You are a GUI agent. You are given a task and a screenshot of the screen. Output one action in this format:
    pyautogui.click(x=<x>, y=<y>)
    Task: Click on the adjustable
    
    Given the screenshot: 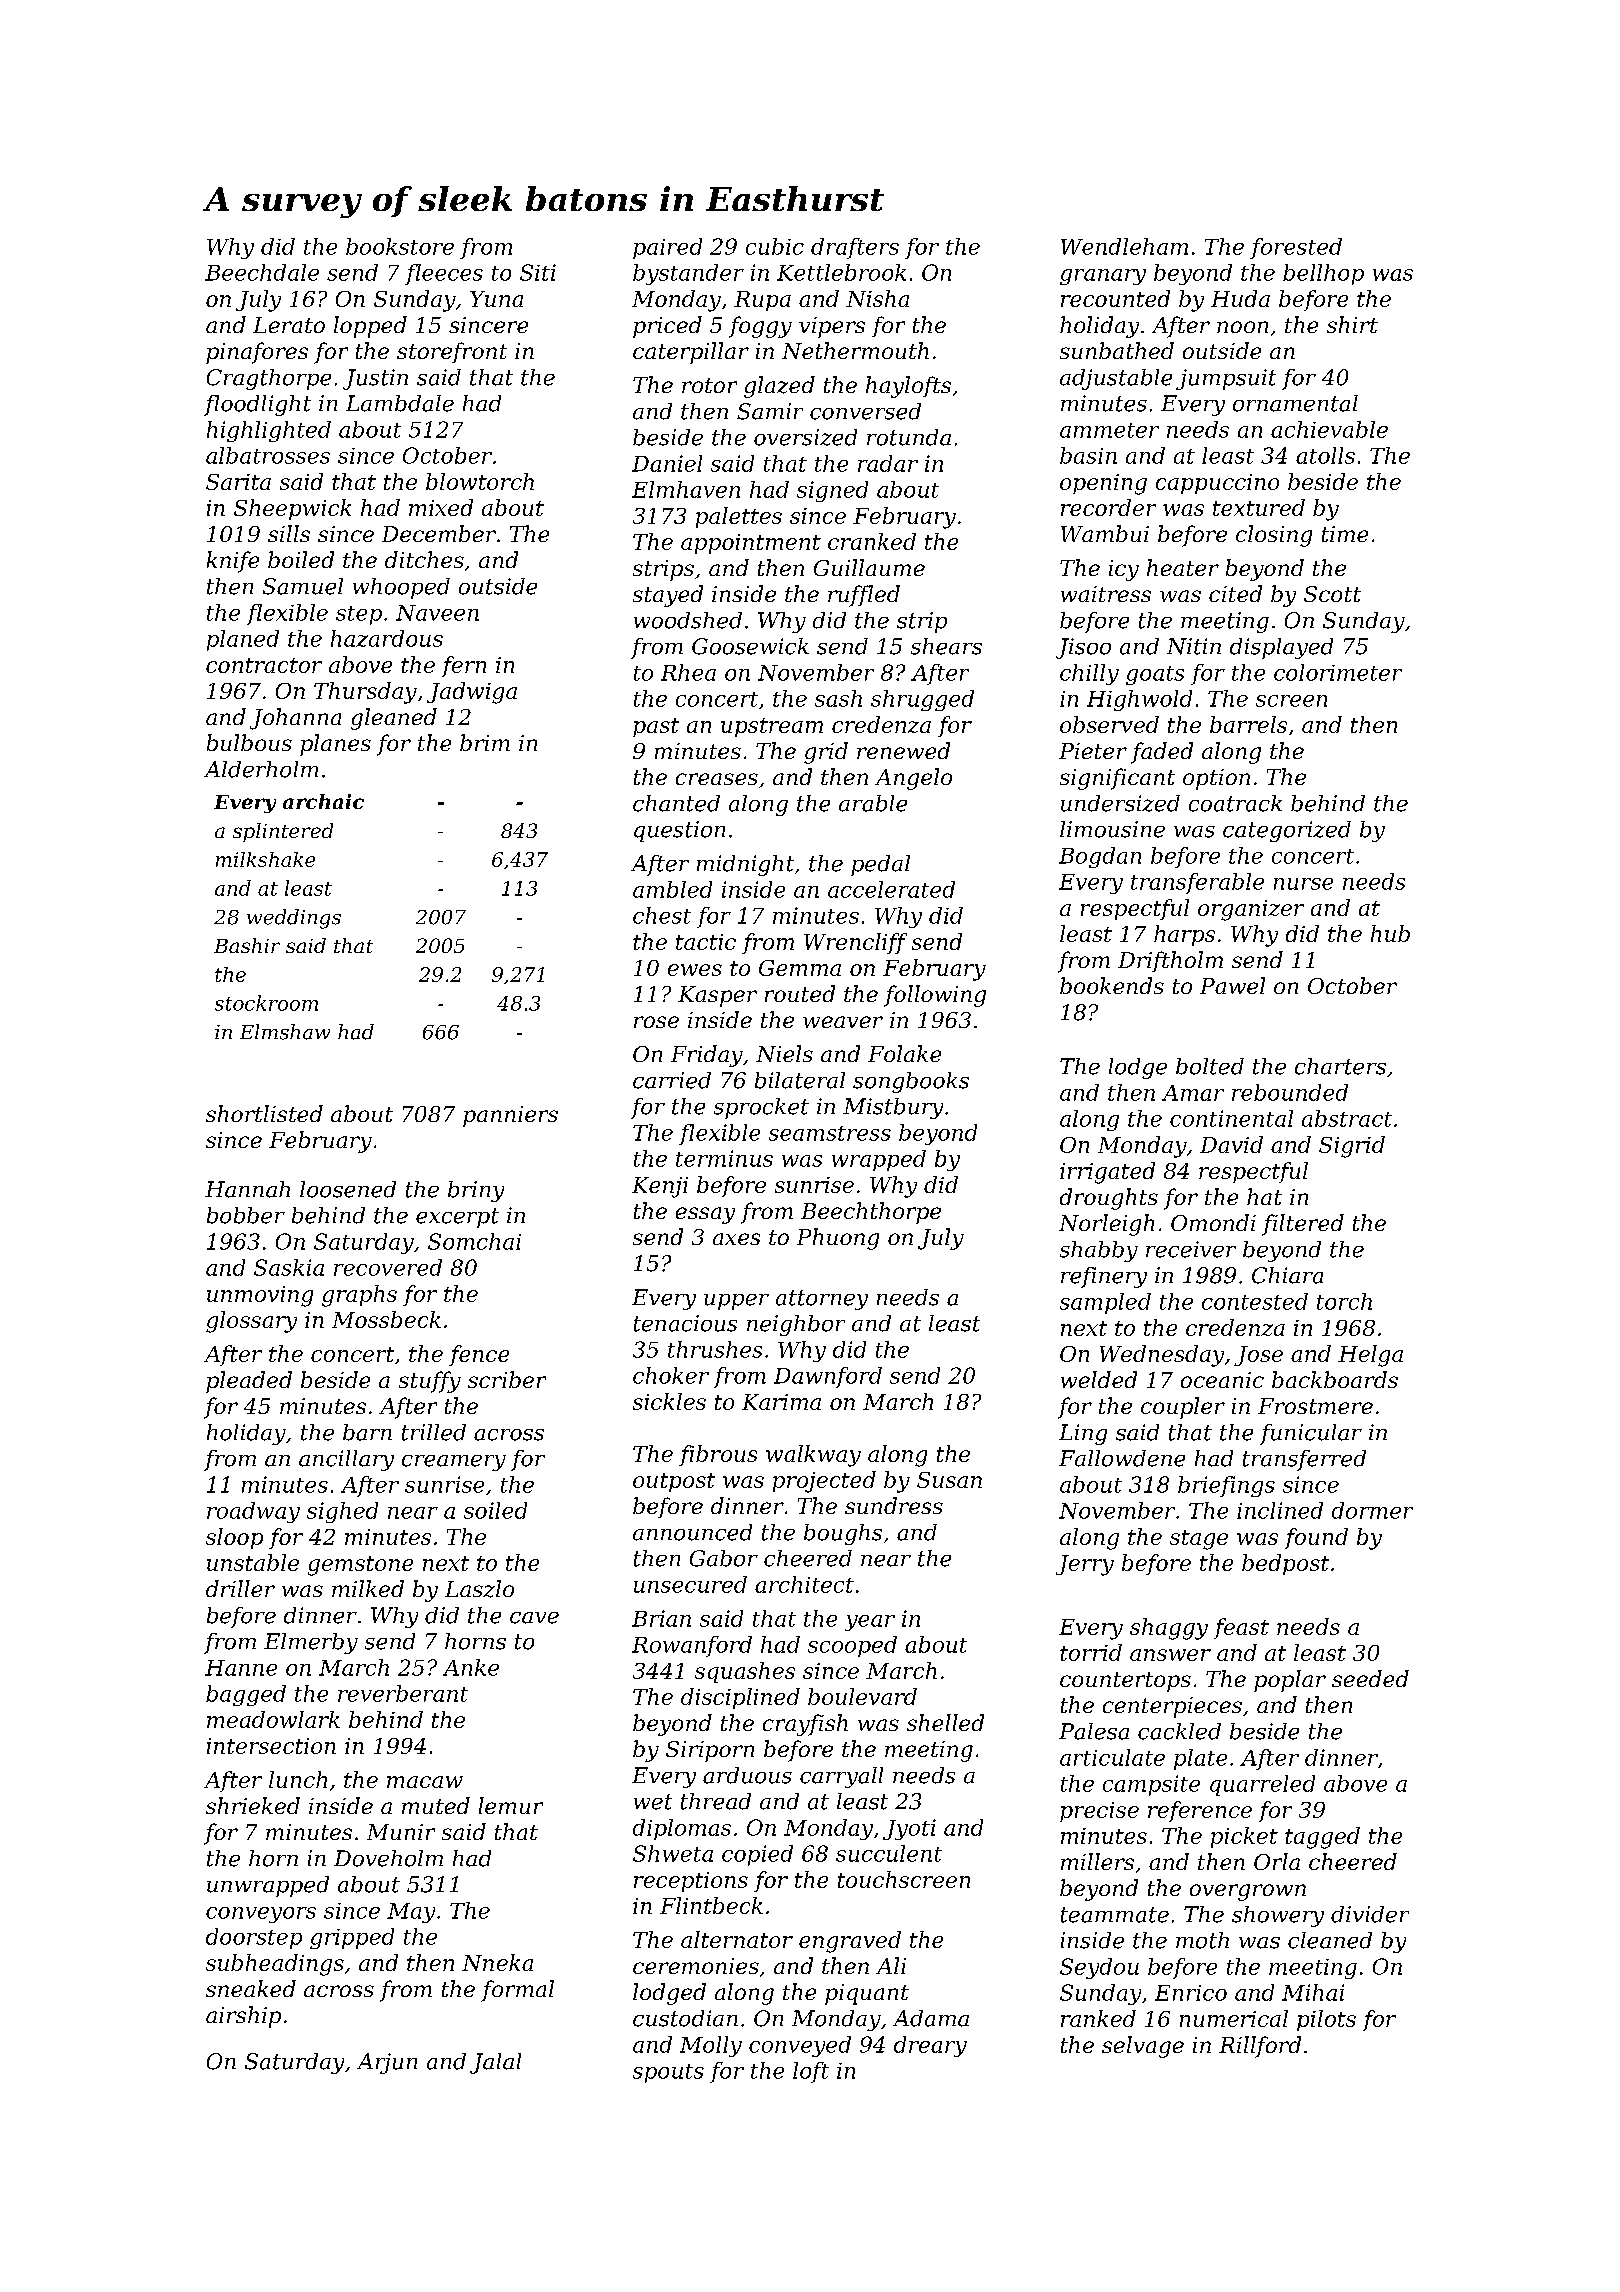 What is the action you would take?
    pyautogui.click(x=1116, y=379)
